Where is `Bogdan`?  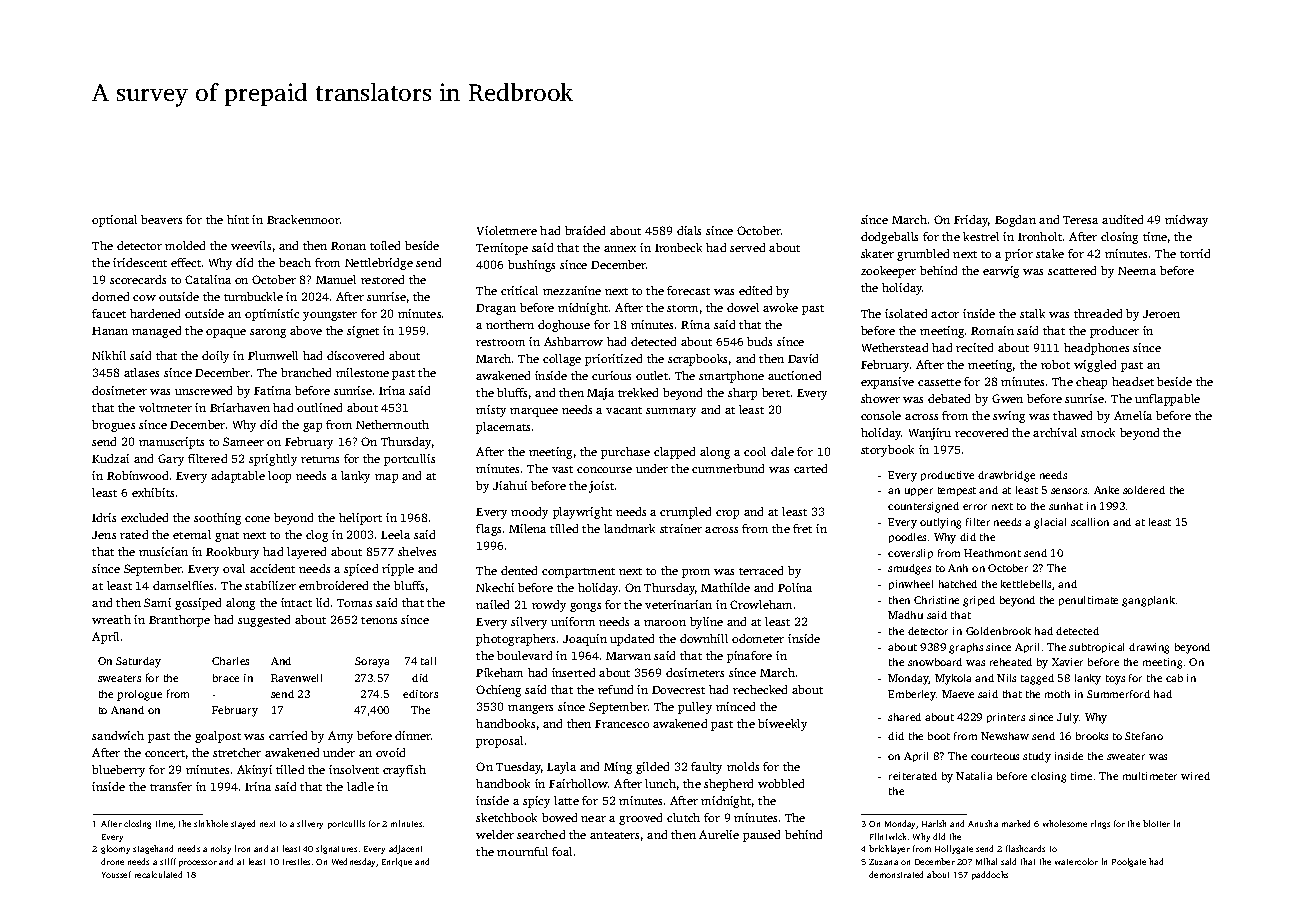 Bogdan is located at coordinates (1015, 221).
